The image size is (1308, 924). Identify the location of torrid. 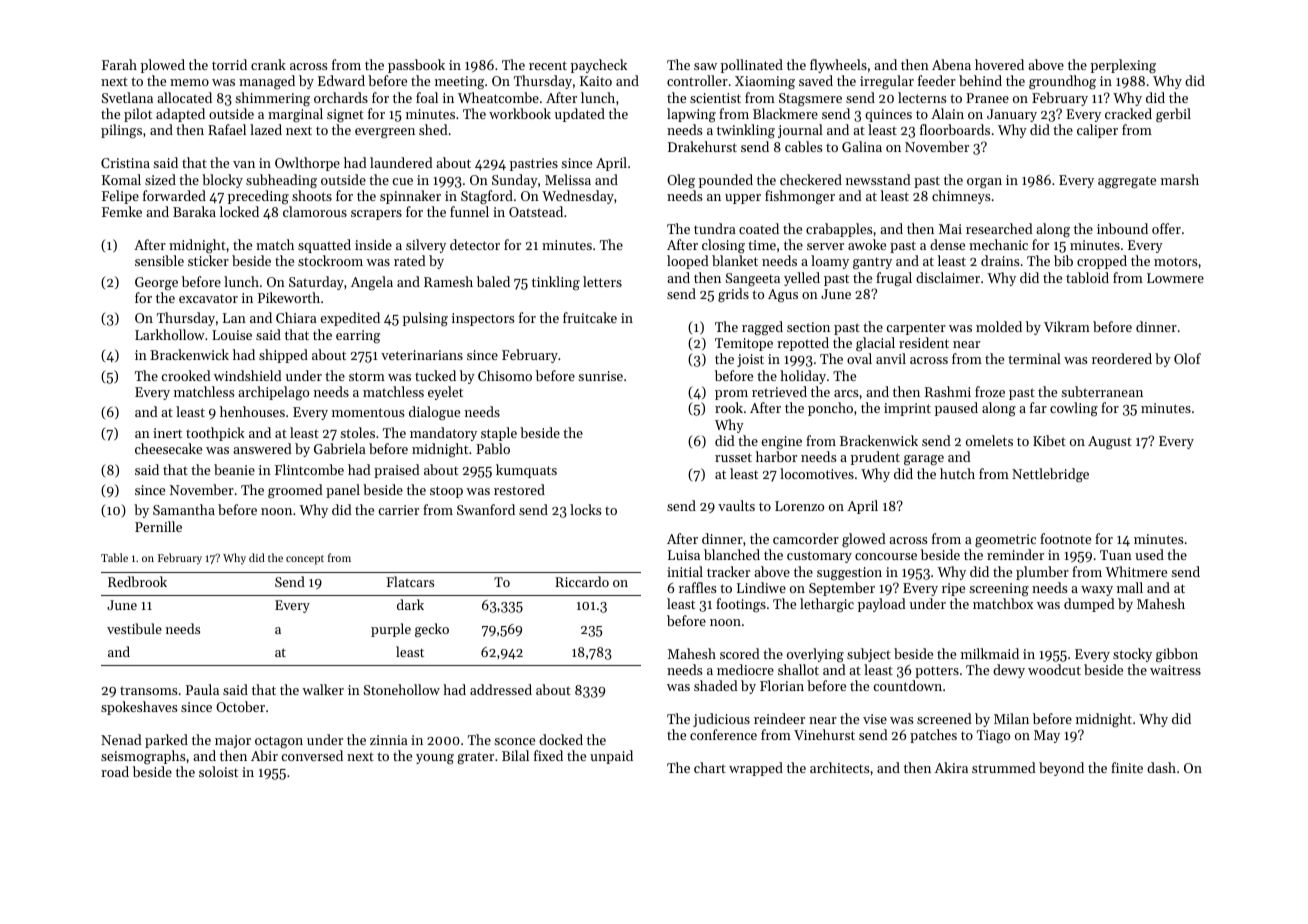
(229, 64).
